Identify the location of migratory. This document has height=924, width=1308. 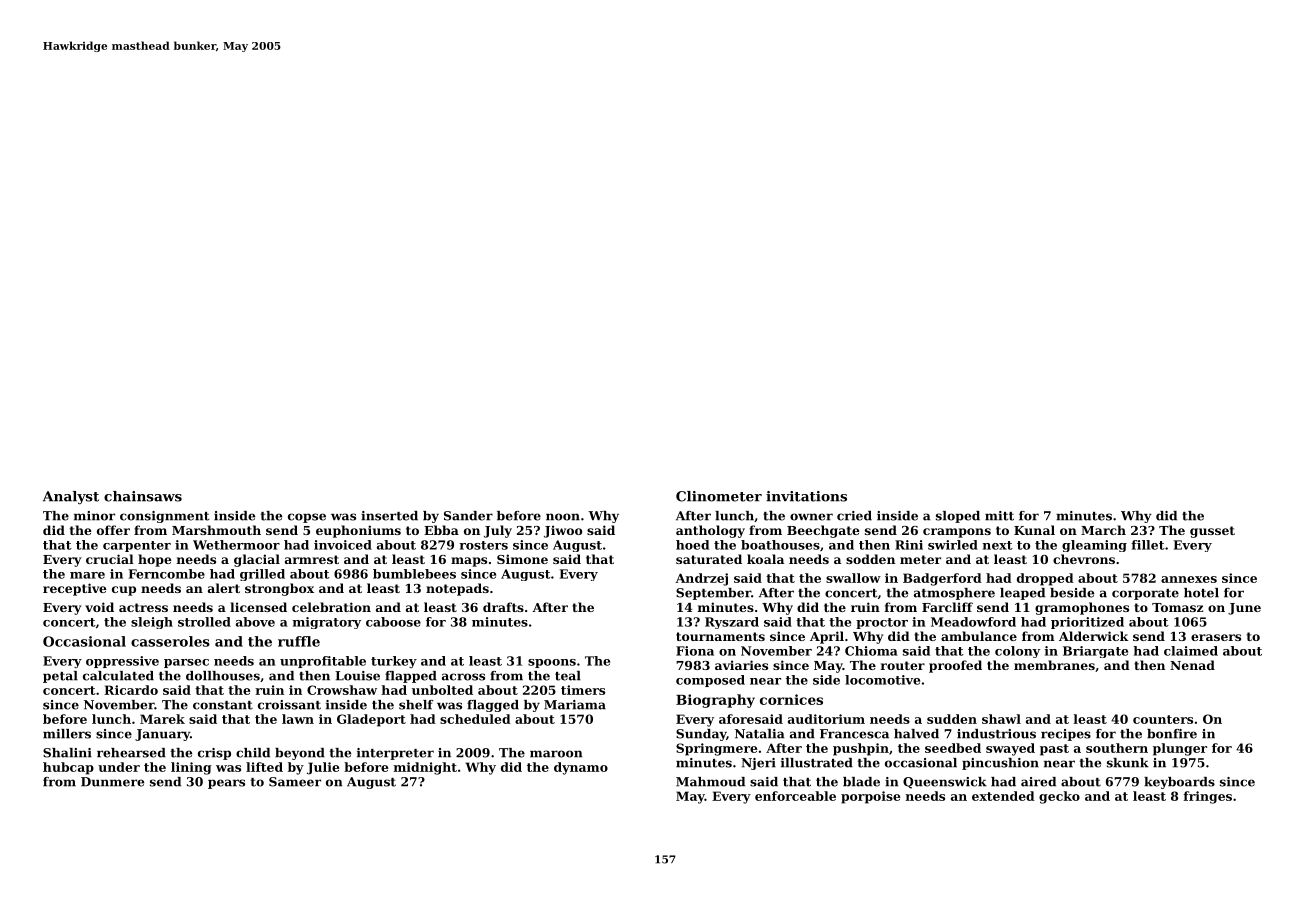
(327, 623).
